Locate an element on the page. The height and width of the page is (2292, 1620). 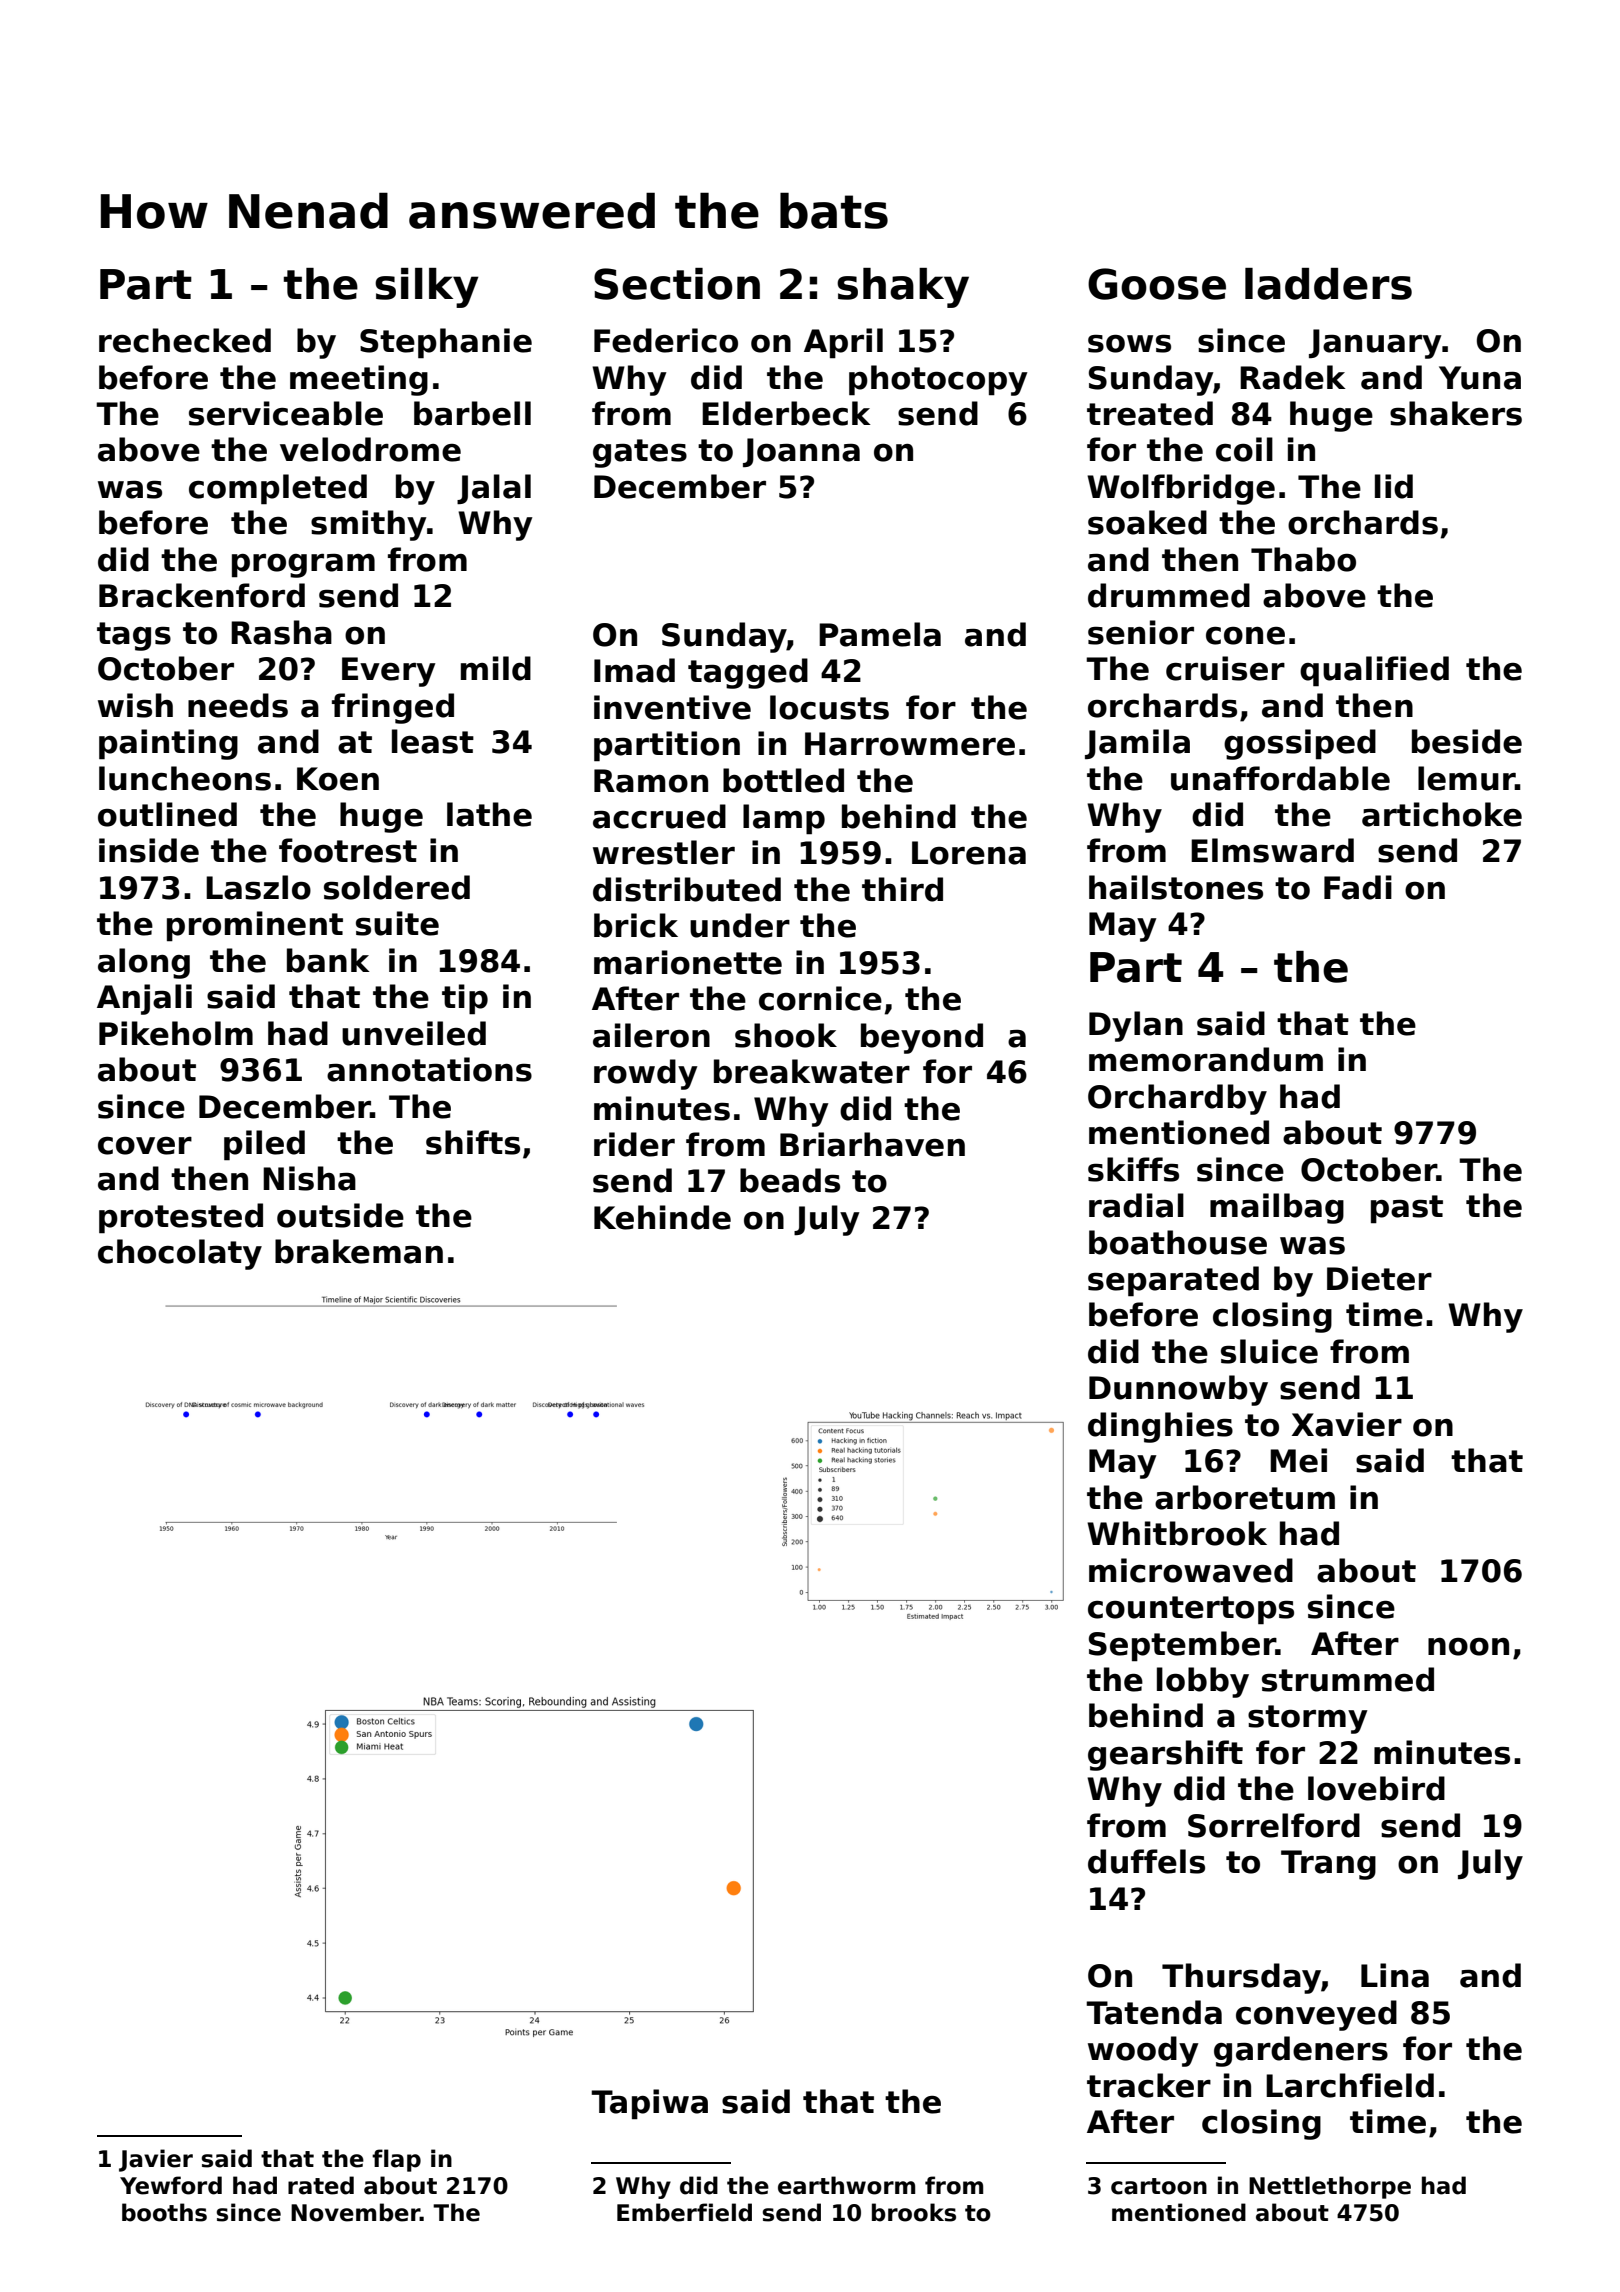
Yewford is located at coordinates (171, 2185).
